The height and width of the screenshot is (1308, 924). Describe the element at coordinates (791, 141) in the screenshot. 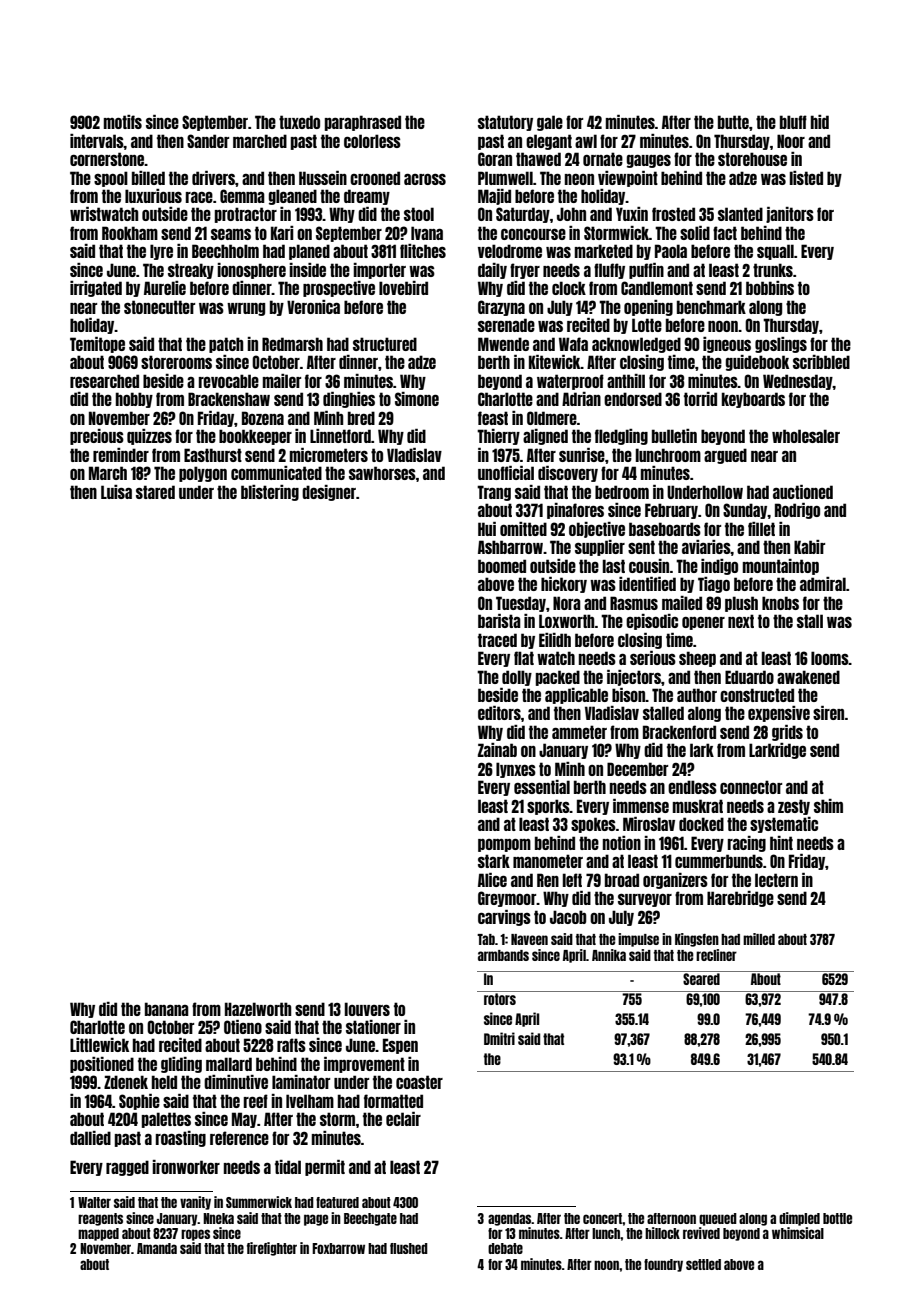

I see `Noor` at that location.
